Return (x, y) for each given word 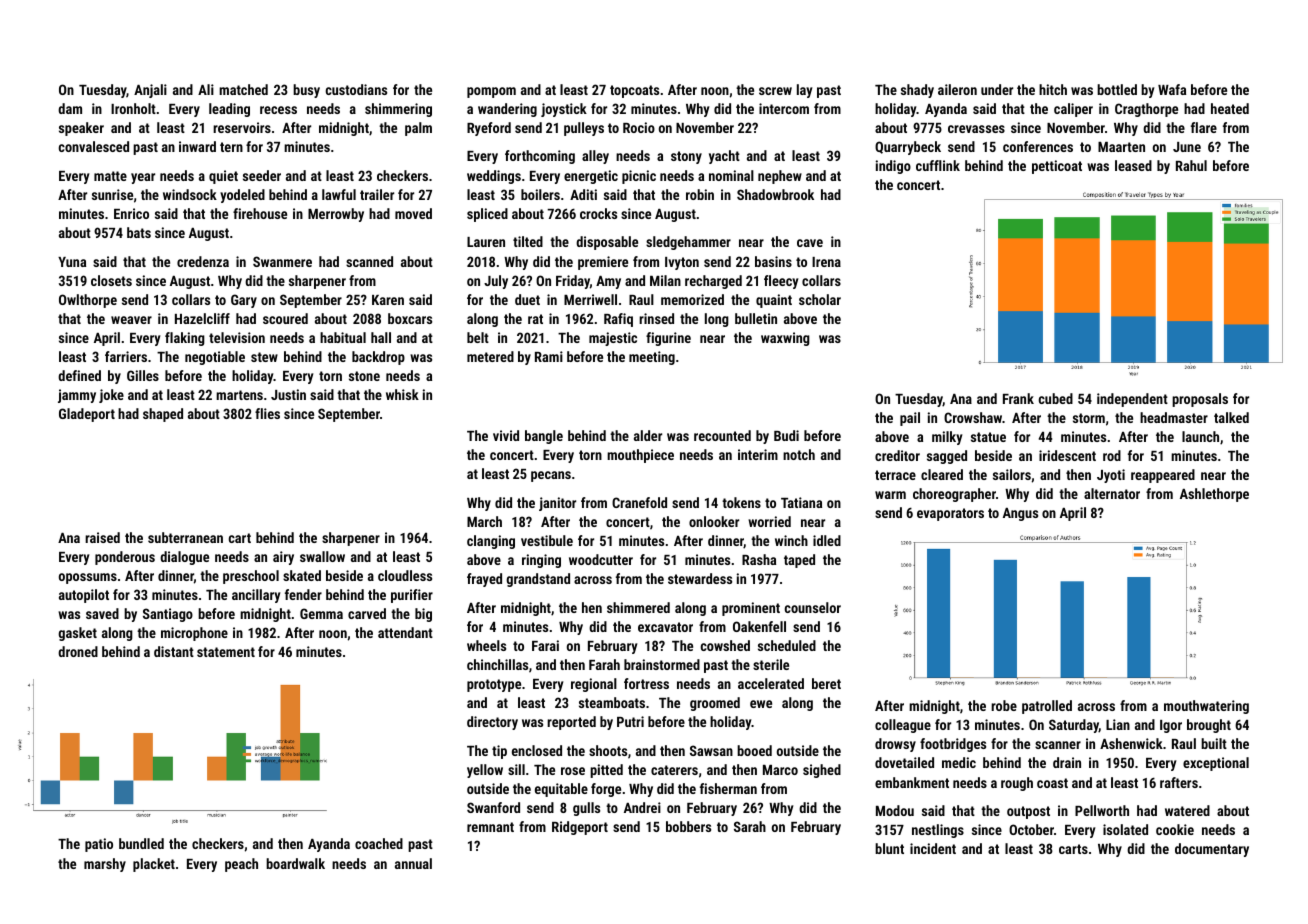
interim (758, 454)
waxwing (785, 339)
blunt (889, 848)
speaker (81, 129)
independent (1132, 400)
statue (988, 437)
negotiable (215, 358)
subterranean (185, 537)
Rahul (1191, 165)
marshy (105, 865)
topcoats (634, 91)
